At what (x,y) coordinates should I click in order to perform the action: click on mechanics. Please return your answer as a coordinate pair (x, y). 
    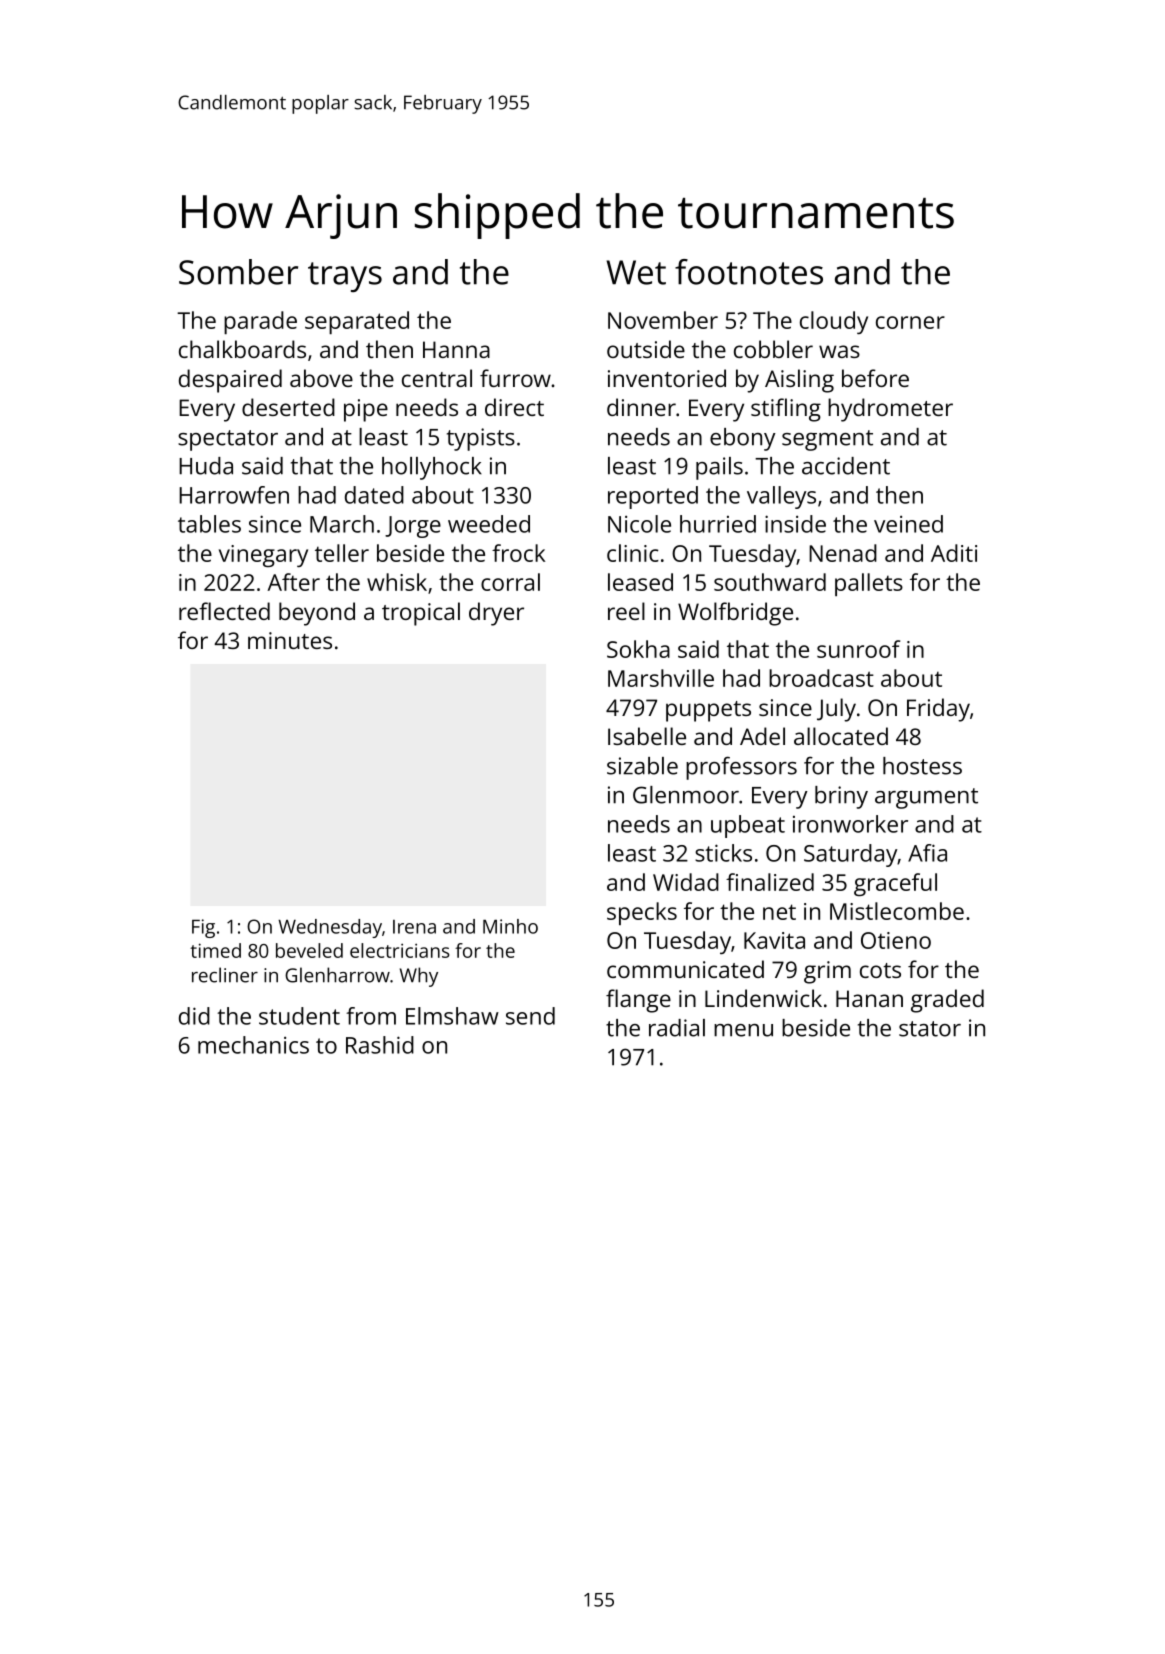
    Looking at the image, I should click on (253, 1045).
